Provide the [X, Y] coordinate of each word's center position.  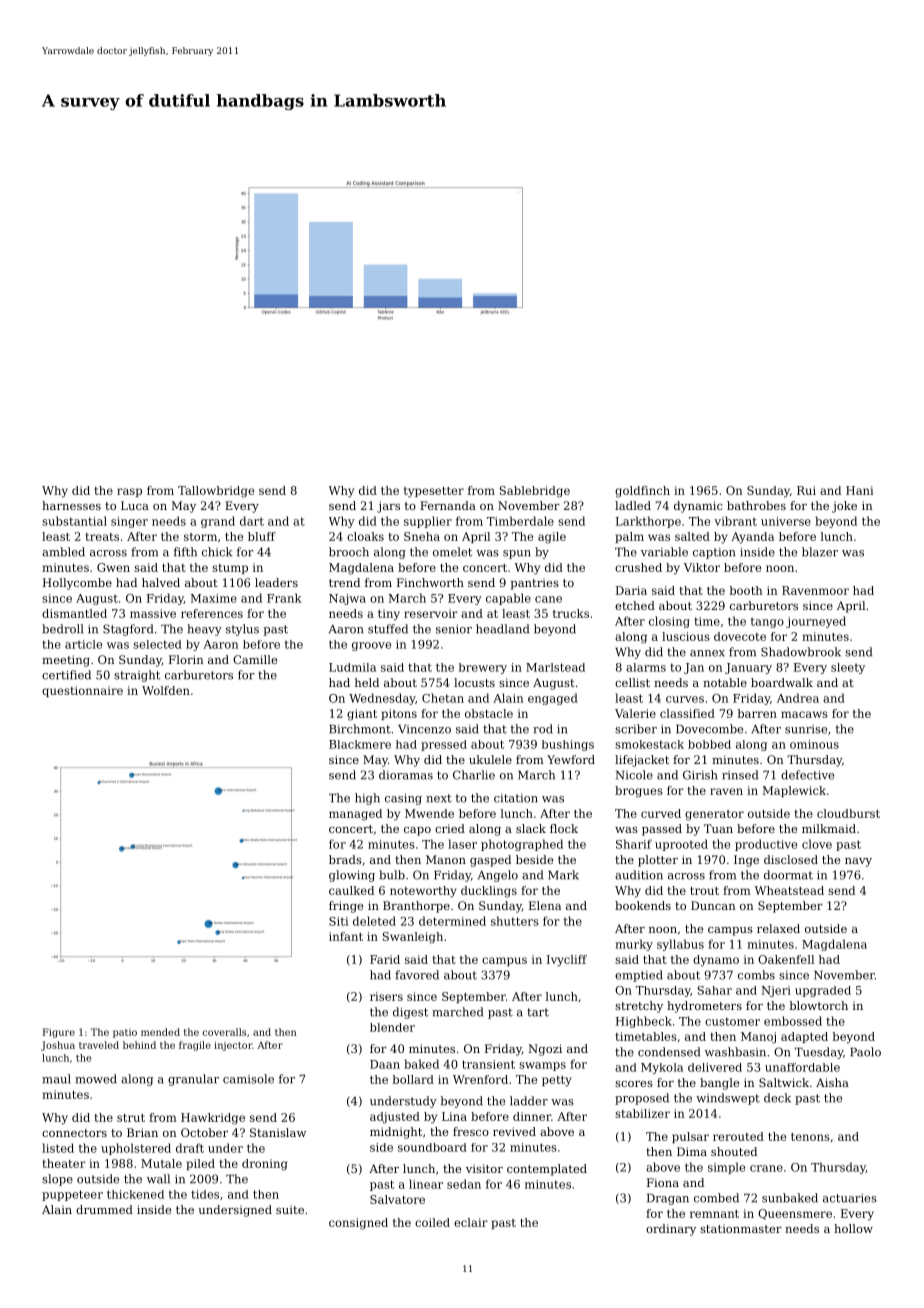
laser [462, 844]
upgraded [823, 991]
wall [158, 1179]
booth [746, 590]
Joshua [58, 1046]
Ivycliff [567, 961]
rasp [129, 492]
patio [125, 1033]
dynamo [716, 961]
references [212, 613]
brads [345, 859]
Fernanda [448, 505]
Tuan [718, 828]
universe [786, 521]
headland [502, 629]
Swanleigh [413, 938]
